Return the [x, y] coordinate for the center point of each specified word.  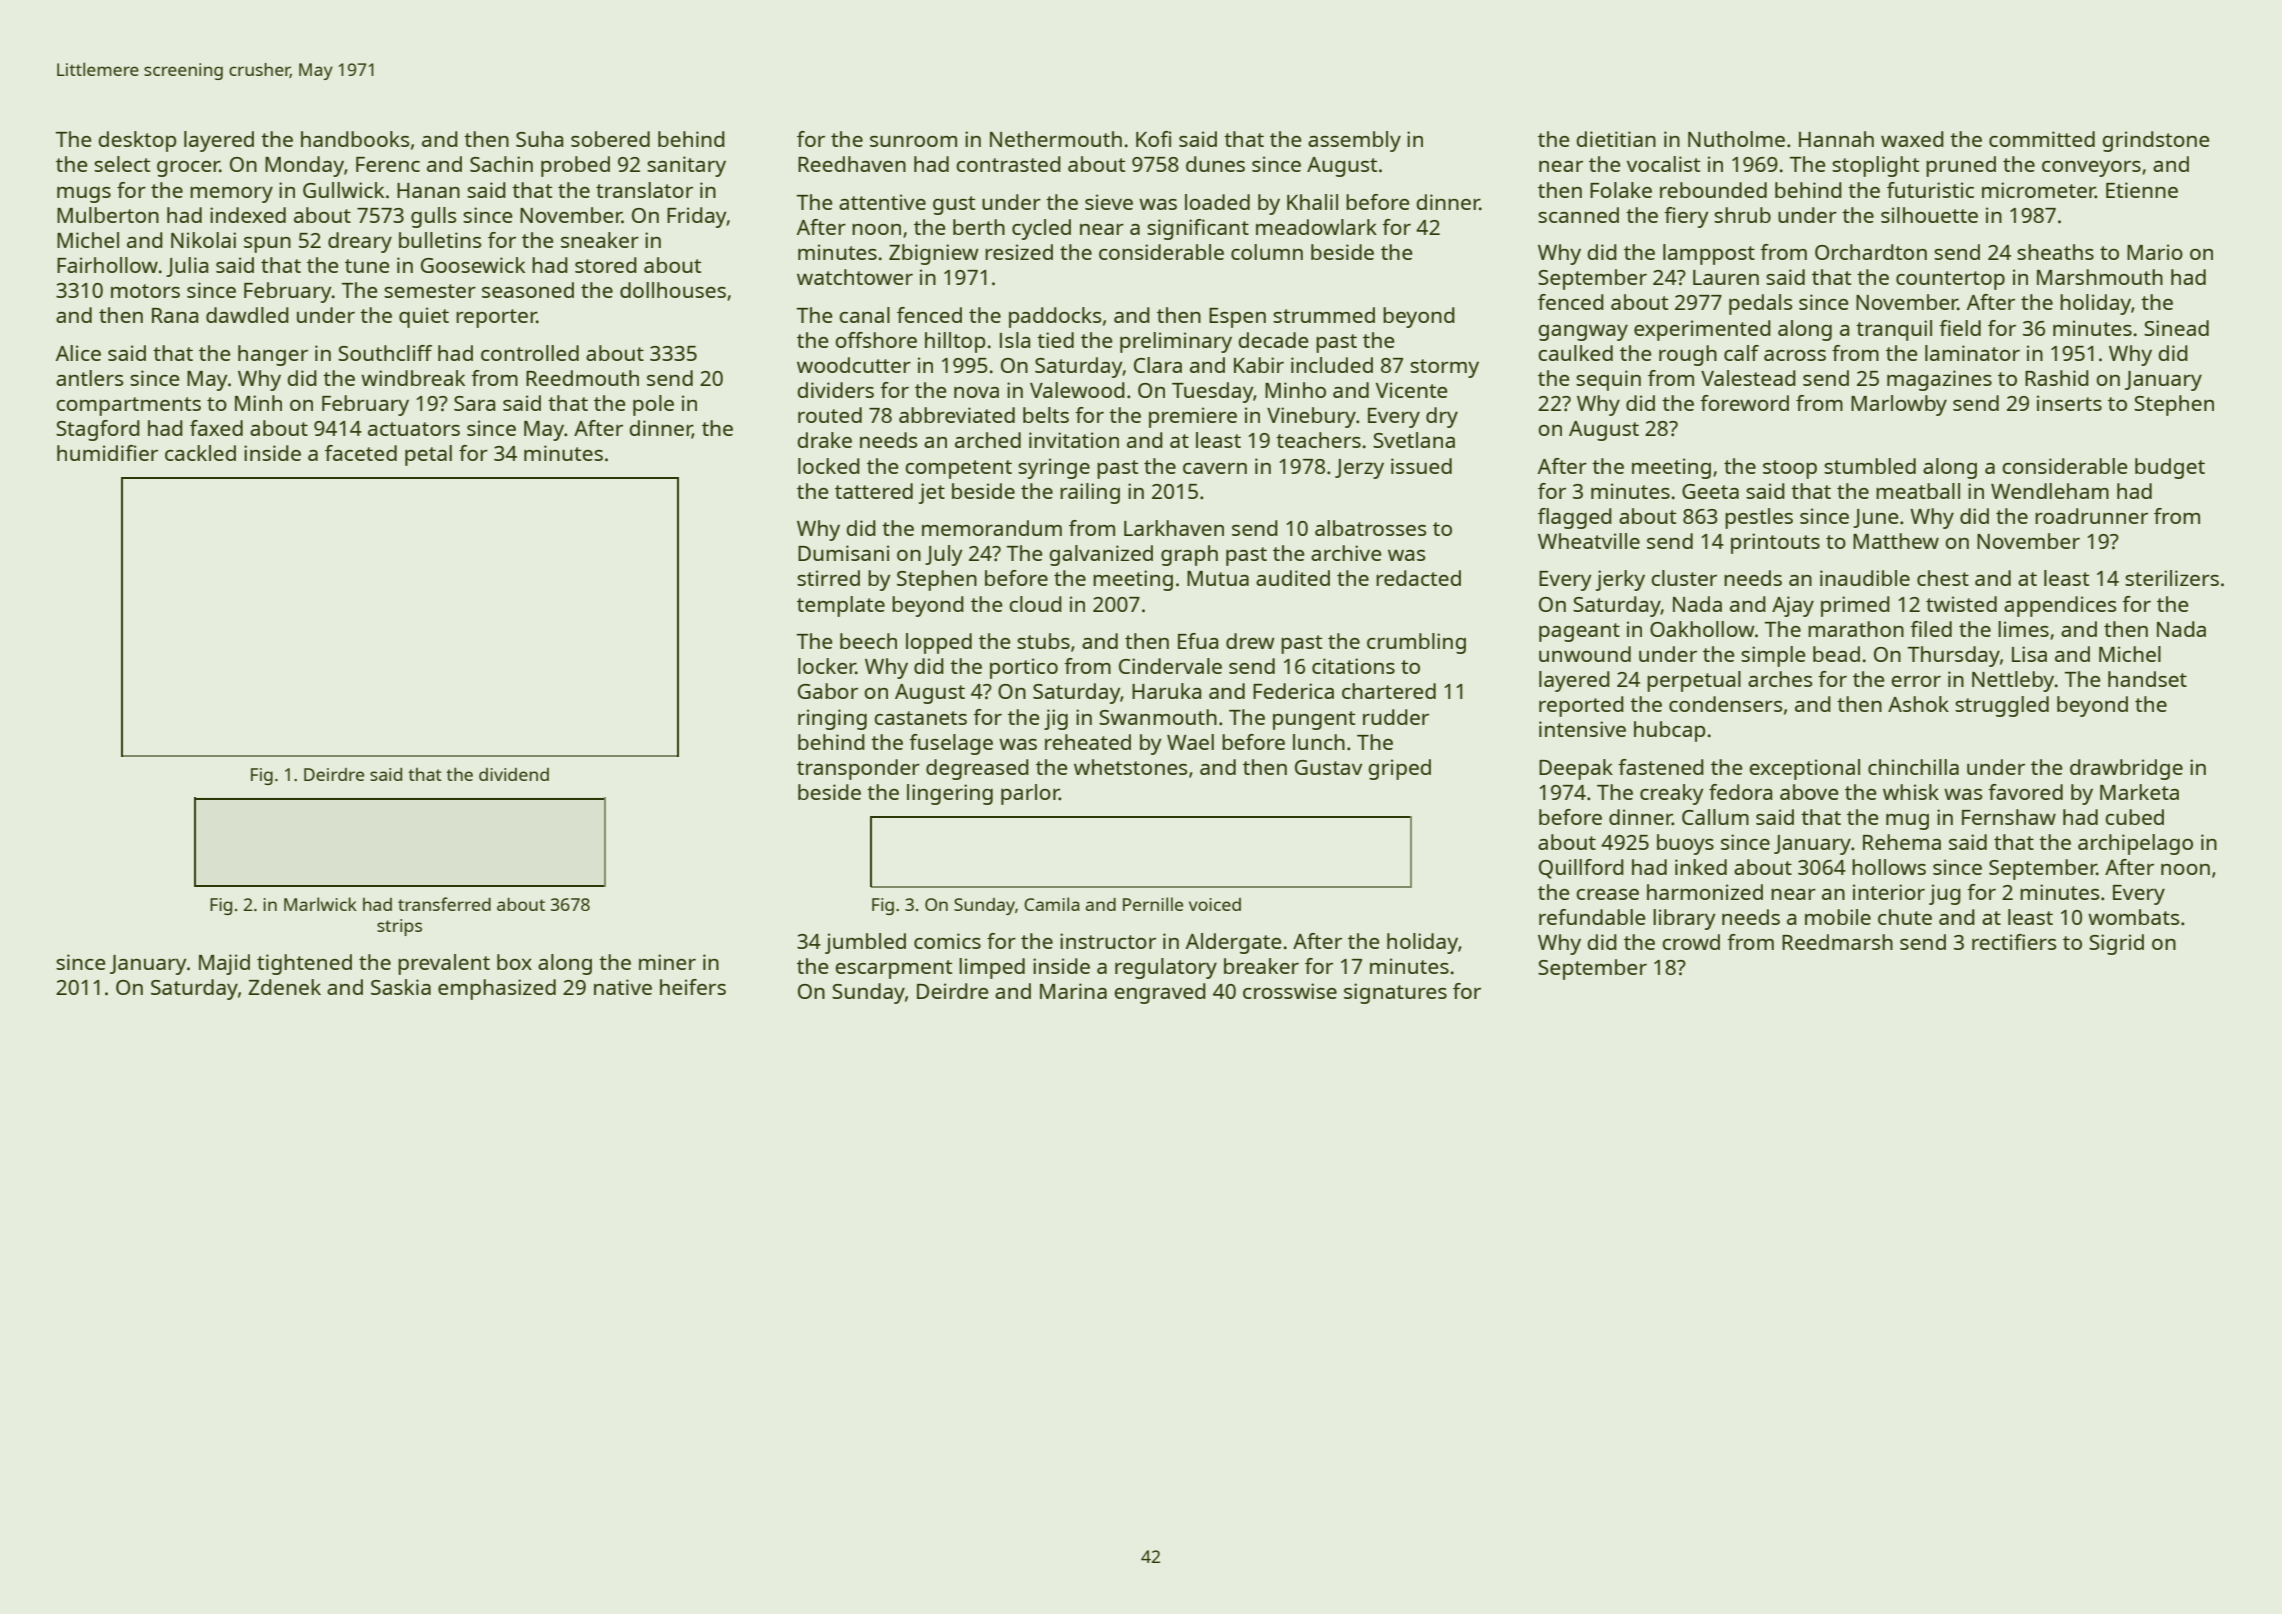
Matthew [1896, 541]
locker [827, 666]
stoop [1790, 469]
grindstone [2155, 141]
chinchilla [1913, 767]
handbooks [355, 139]
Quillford [1581, 869]
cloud [1035, 604]
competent [958, 469]
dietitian [1616, 139]
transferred [444, 904]
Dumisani [843, 553]
